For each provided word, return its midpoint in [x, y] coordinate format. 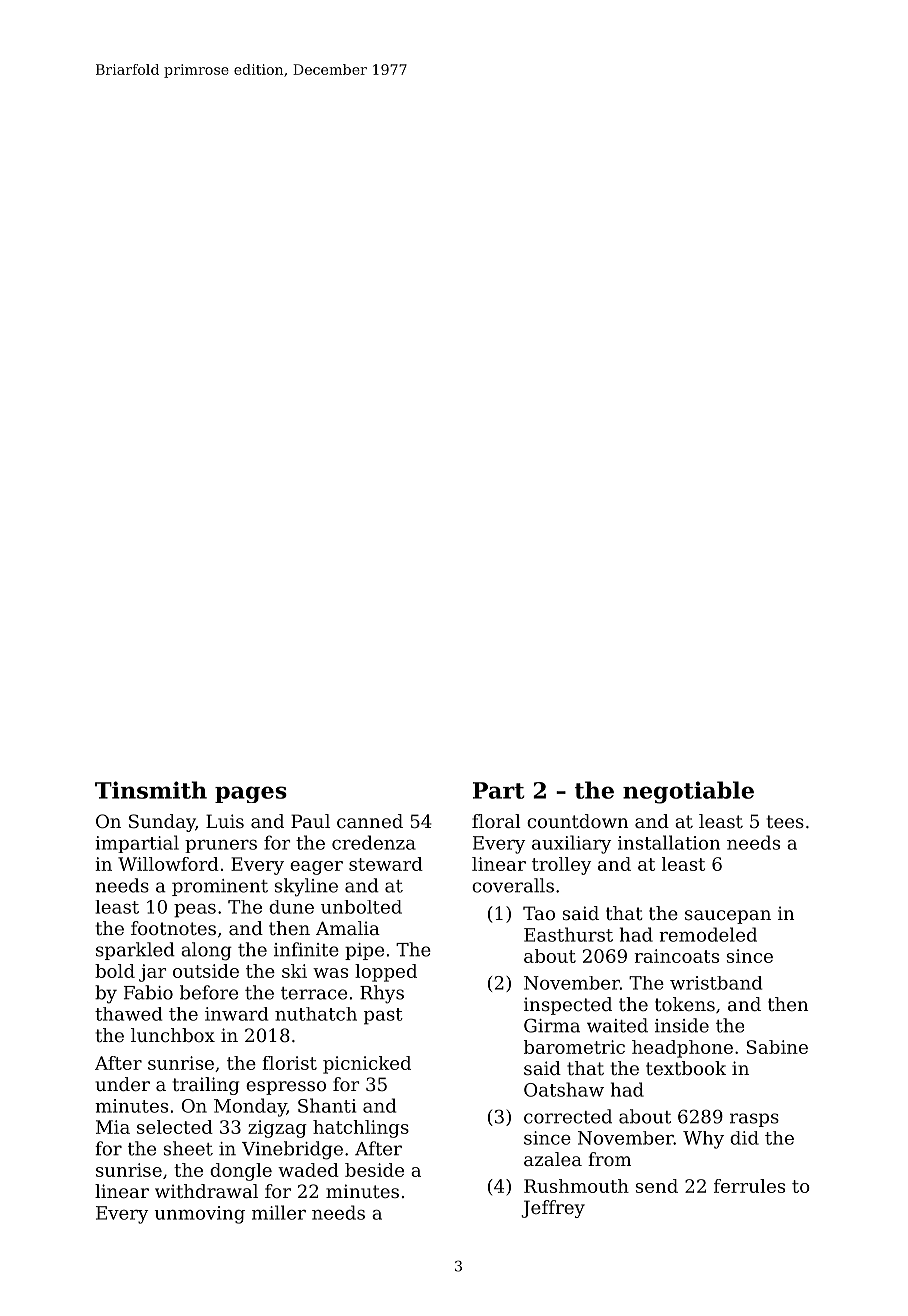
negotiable [688, 792]
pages [251, 794]
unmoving [199, 1215]
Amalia [348, 928]
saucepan [728, 917]
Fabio [148, 992]
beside [374, 1170]
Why [703, 1140]
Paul [310, 821]
